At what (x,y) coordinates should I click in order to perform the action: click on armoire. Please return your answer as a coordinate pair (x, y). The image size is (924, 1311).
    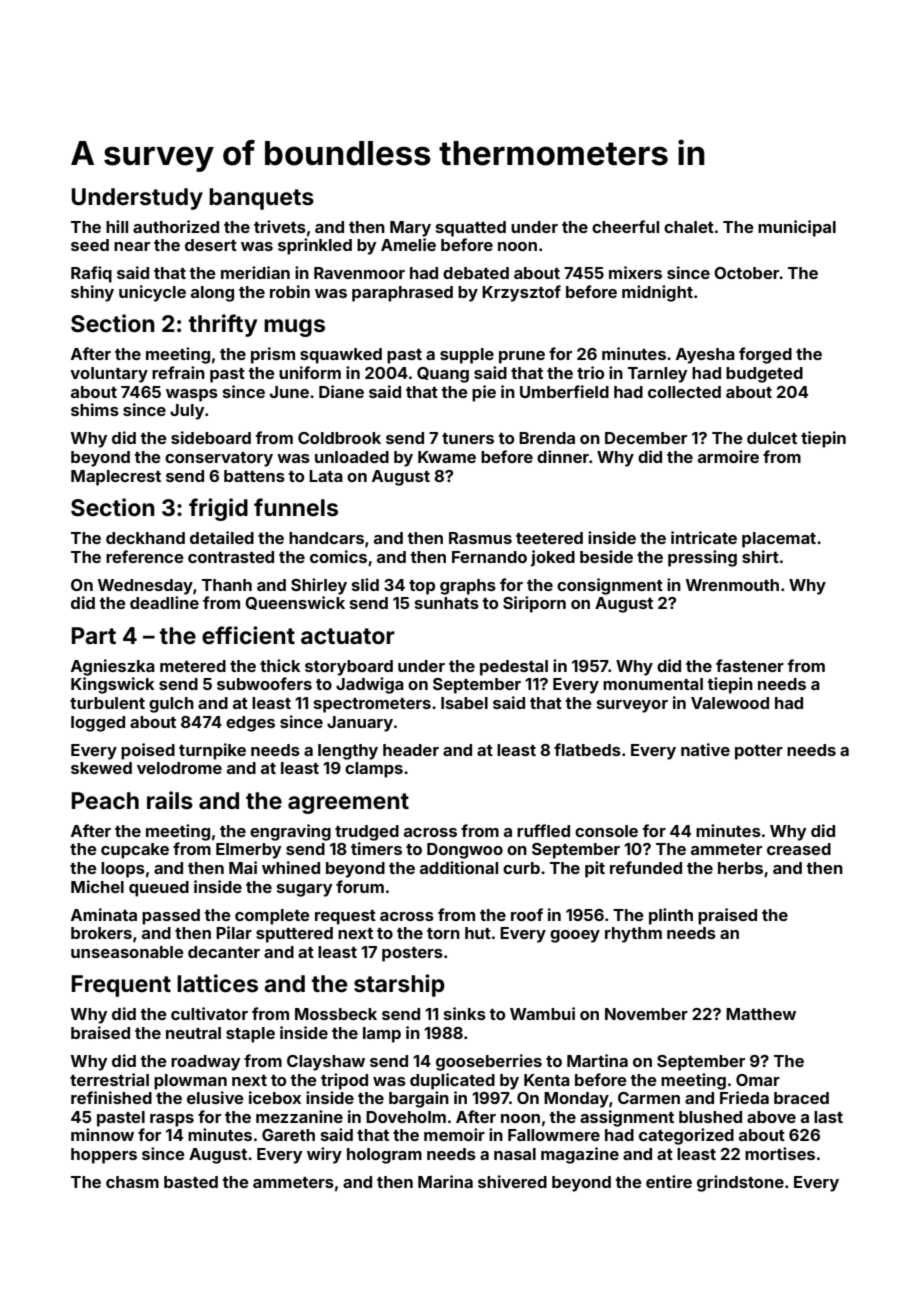
    Looking at the image, I should click on (728, 456).
